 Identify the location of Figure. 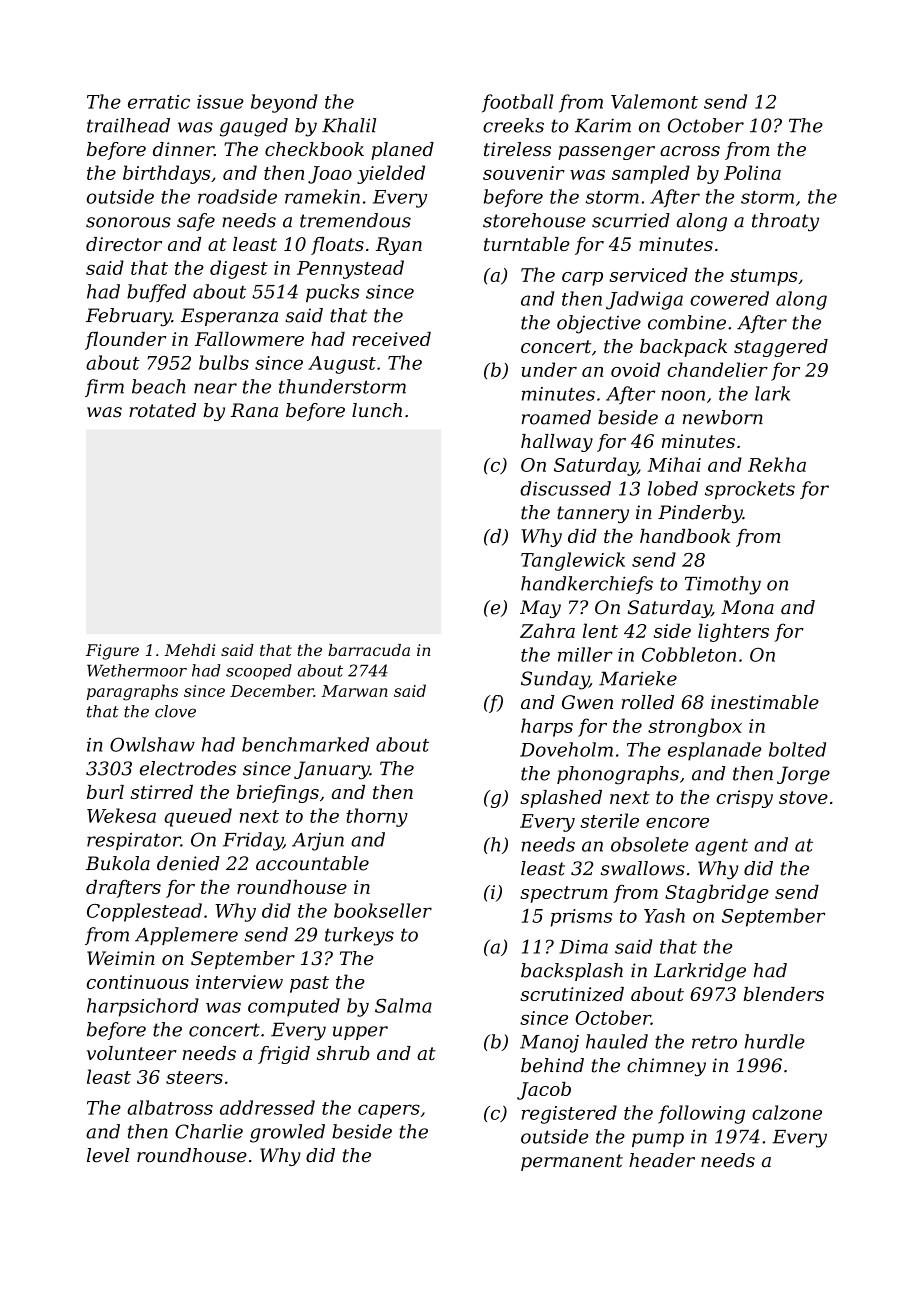
(112, 652).
